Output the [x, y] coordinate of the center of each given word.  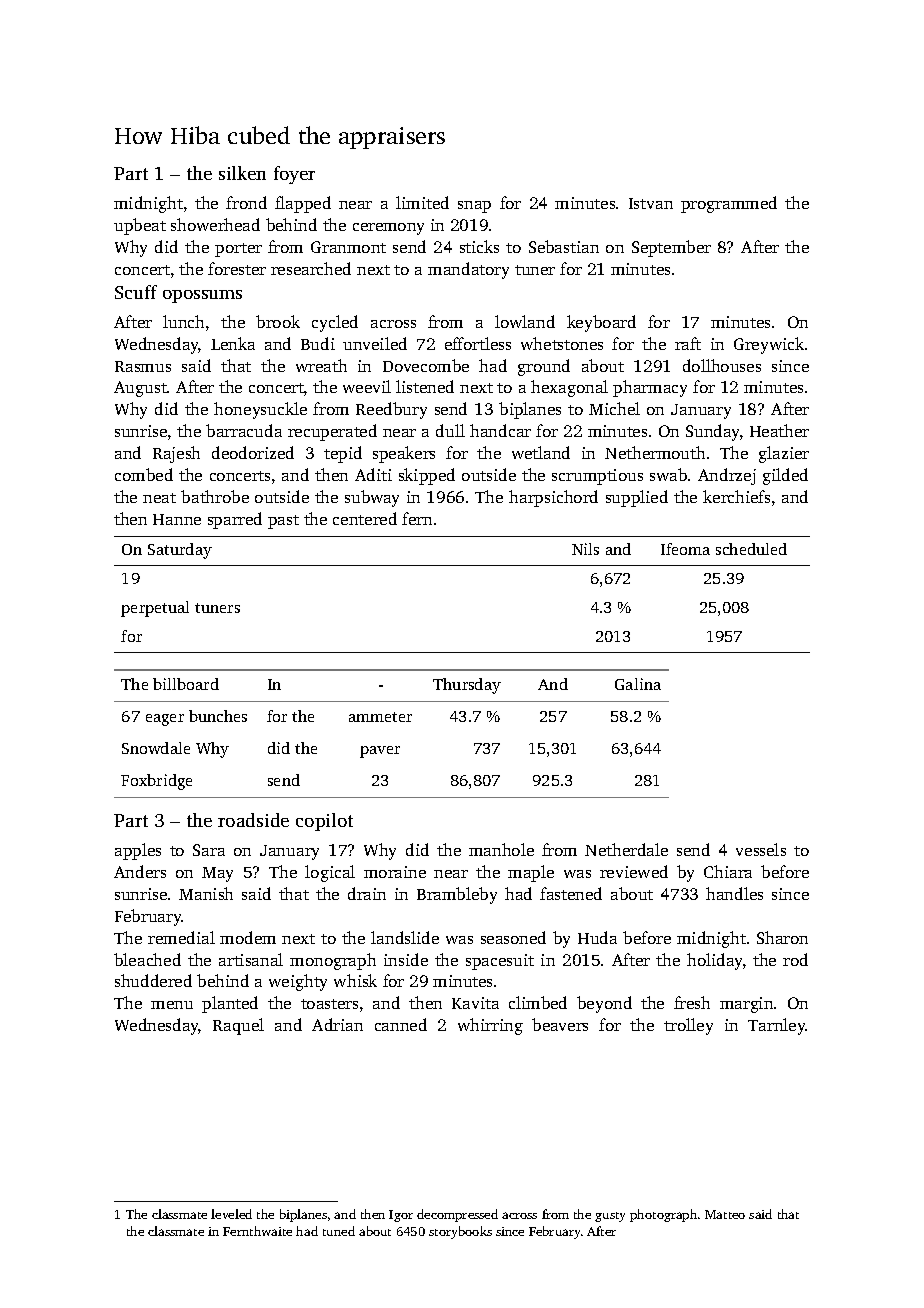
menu [172, 1005]
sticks [479, 246]
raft [688, 343]
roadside [253, 820]
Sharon [782, 937]
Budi [318, 343]
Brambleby [457, 895]
